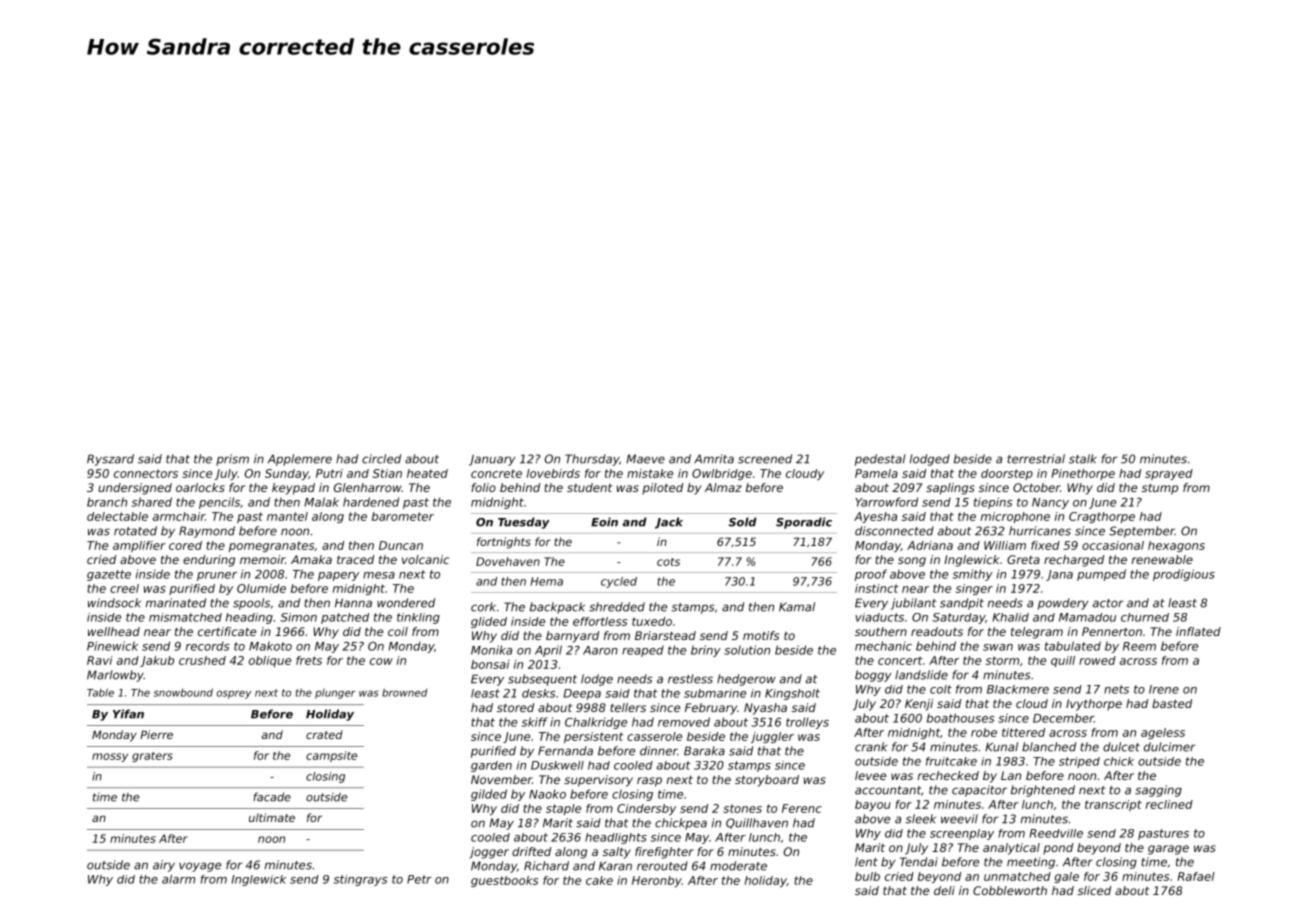  I want to click on storyboard, so click(767, 781).
